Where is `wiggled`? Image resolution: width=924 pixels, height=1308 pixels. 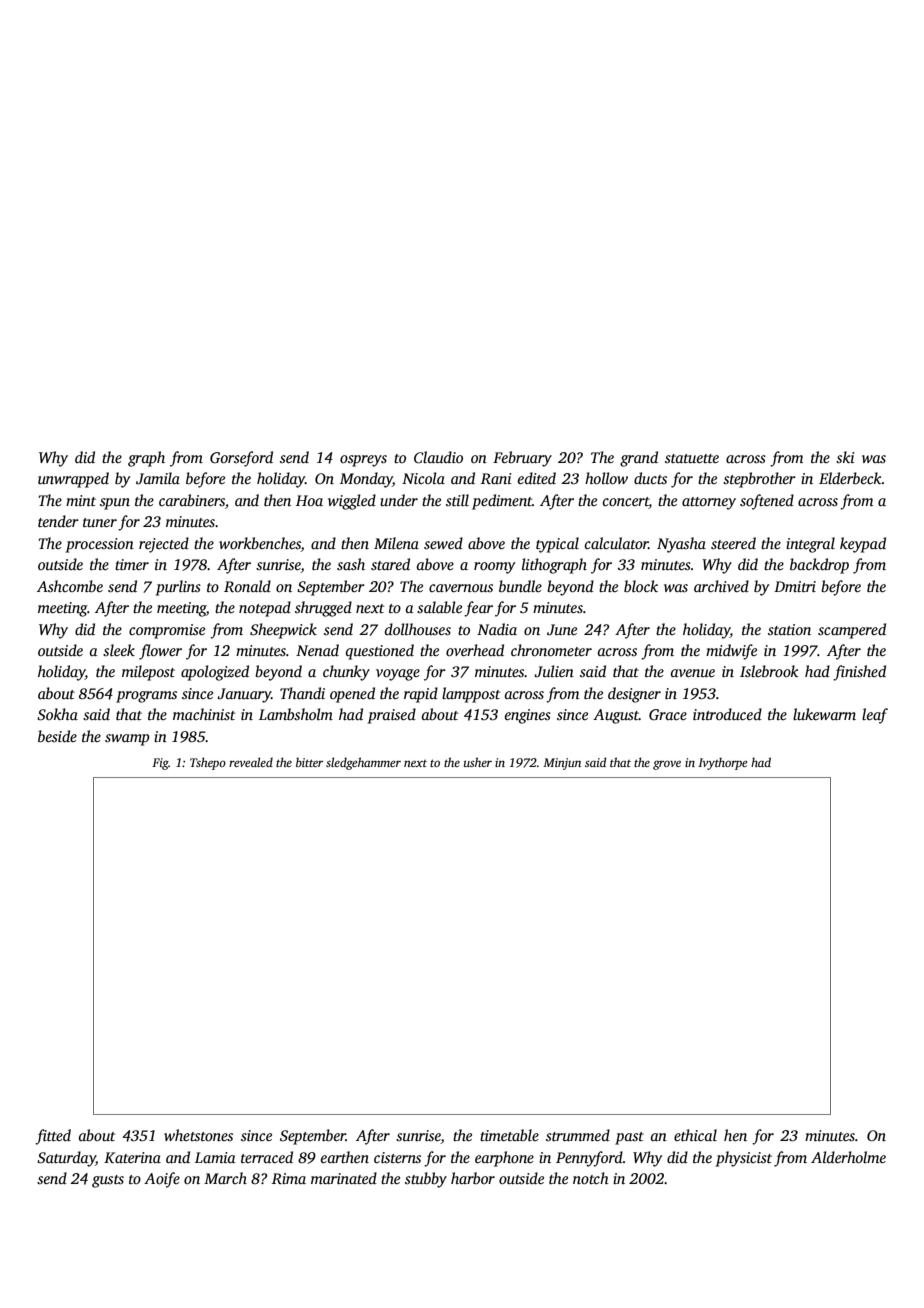
wiggled is located at coordinates (352, 502).
